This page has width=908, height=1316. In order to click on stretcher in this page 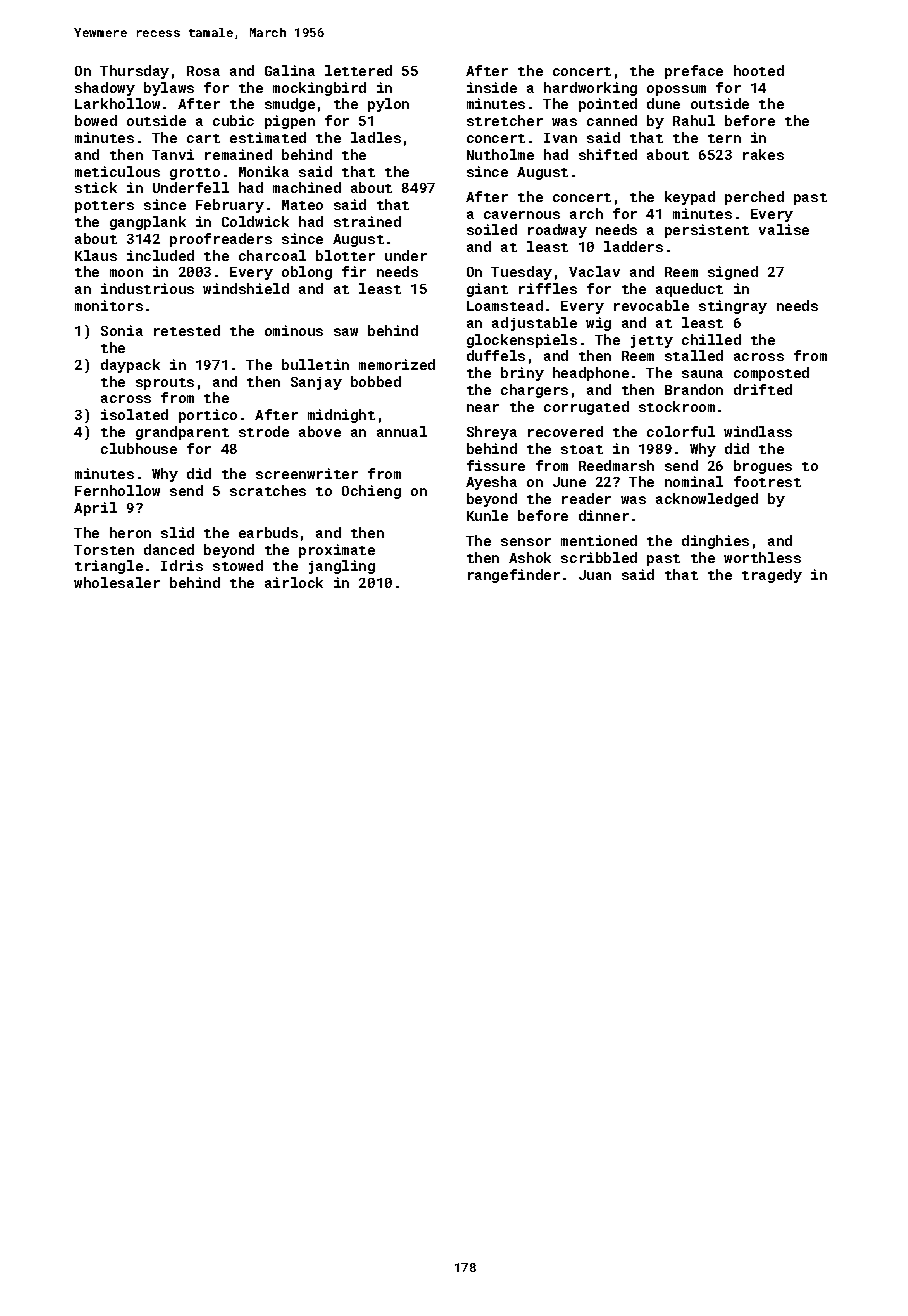, I will do `click(505, 120)`.
